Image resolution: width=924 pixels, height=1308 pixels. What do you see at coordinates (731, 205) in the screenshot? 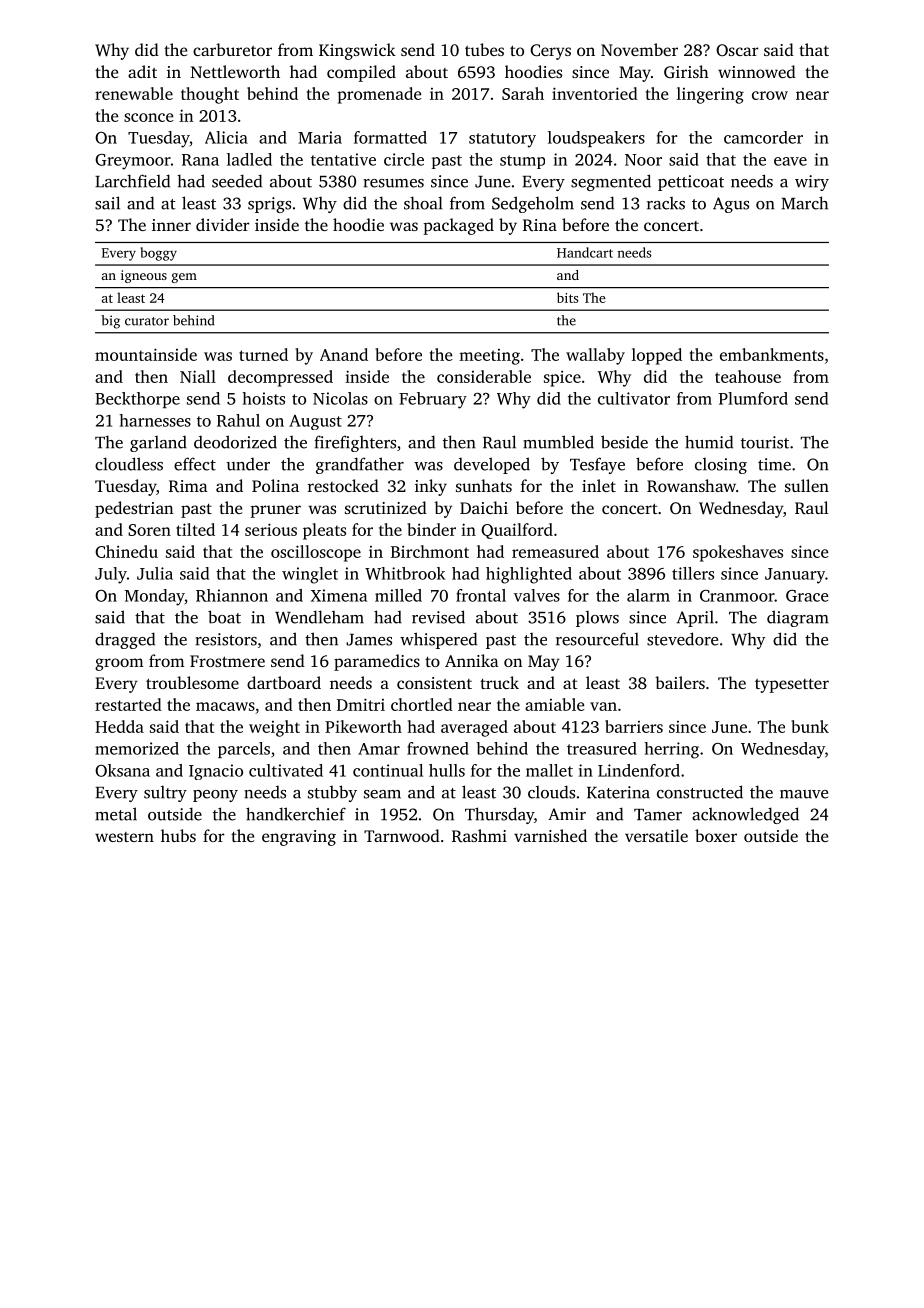
I see `Agus` at bounding box center [731, 205].
